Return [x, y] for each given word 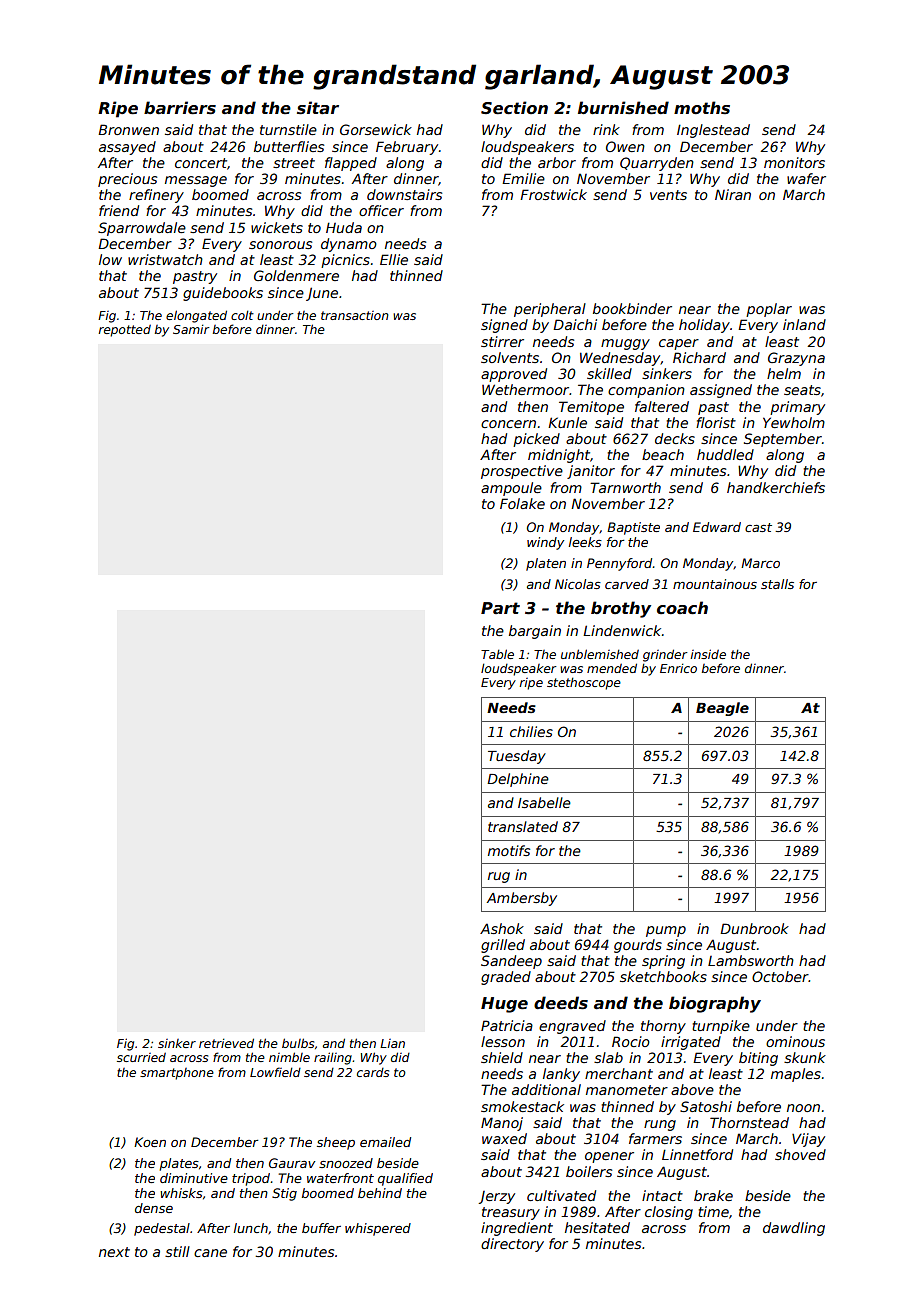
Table [497, 654]
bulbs [298, 1043]
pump [666, 931]
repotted [125, 331]
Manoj [502, 1124]
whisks [181, 1193]
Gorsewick [376, 129]
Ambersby [522, 899]
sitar [318, 108]
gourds [638, 946]
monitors [794, 162]
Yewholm [794, 422]
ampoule [511, 489]
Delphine [518, 780]
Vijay [808, 1140]
